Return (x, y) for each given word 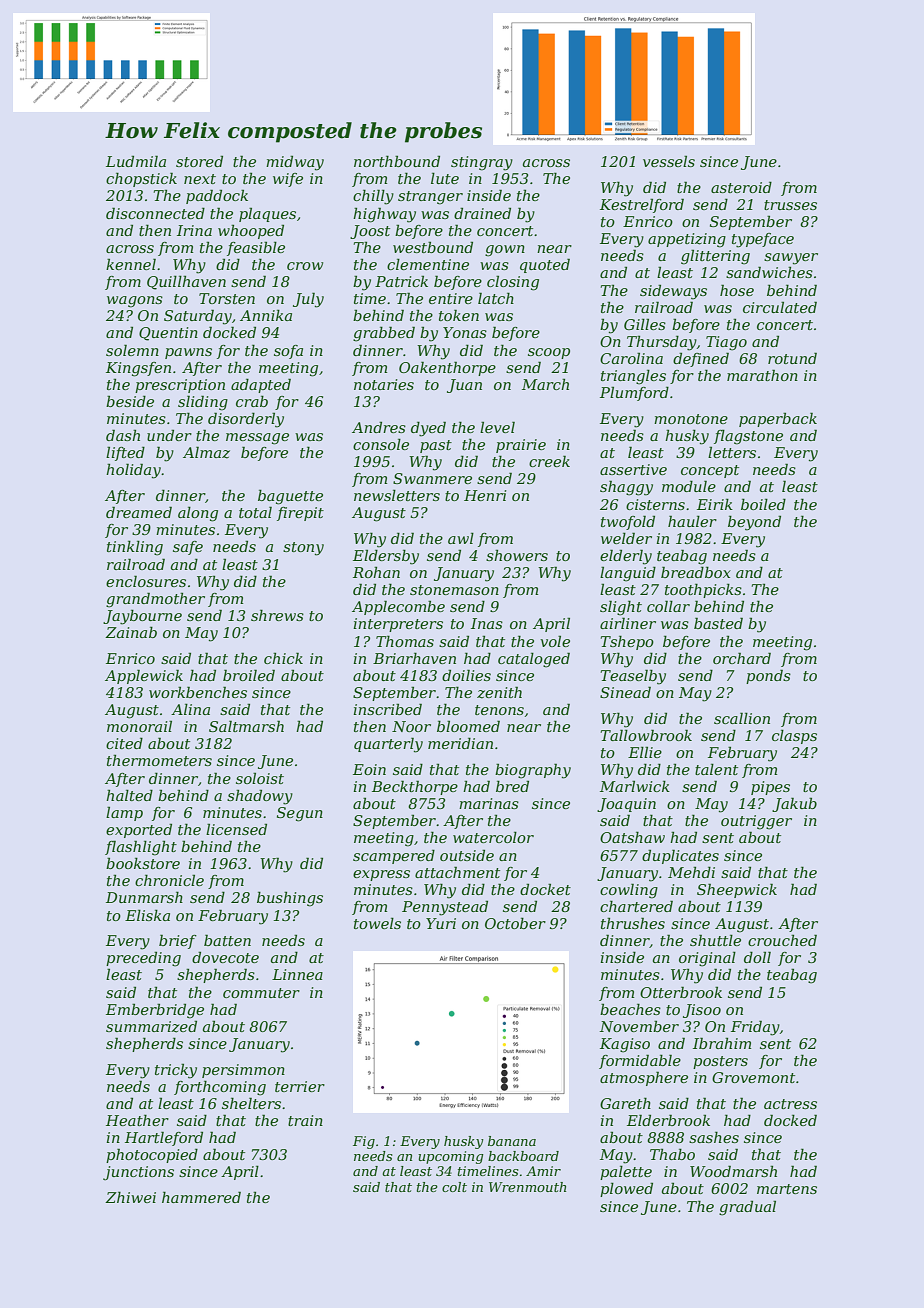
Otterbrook (681, 992)
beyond (754, 523)
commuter (261, 993)
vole (555, 641)
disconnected (155, 213)
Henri (485, 495)
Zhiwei (130, 1197)
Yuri (441, 923)
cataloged (534, 660)
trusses (790, 205)
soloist (260, 778)
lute (445, 178)
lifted (125, 453)
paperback (778, 419)
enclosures (146, 581)
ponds (768, 676)
